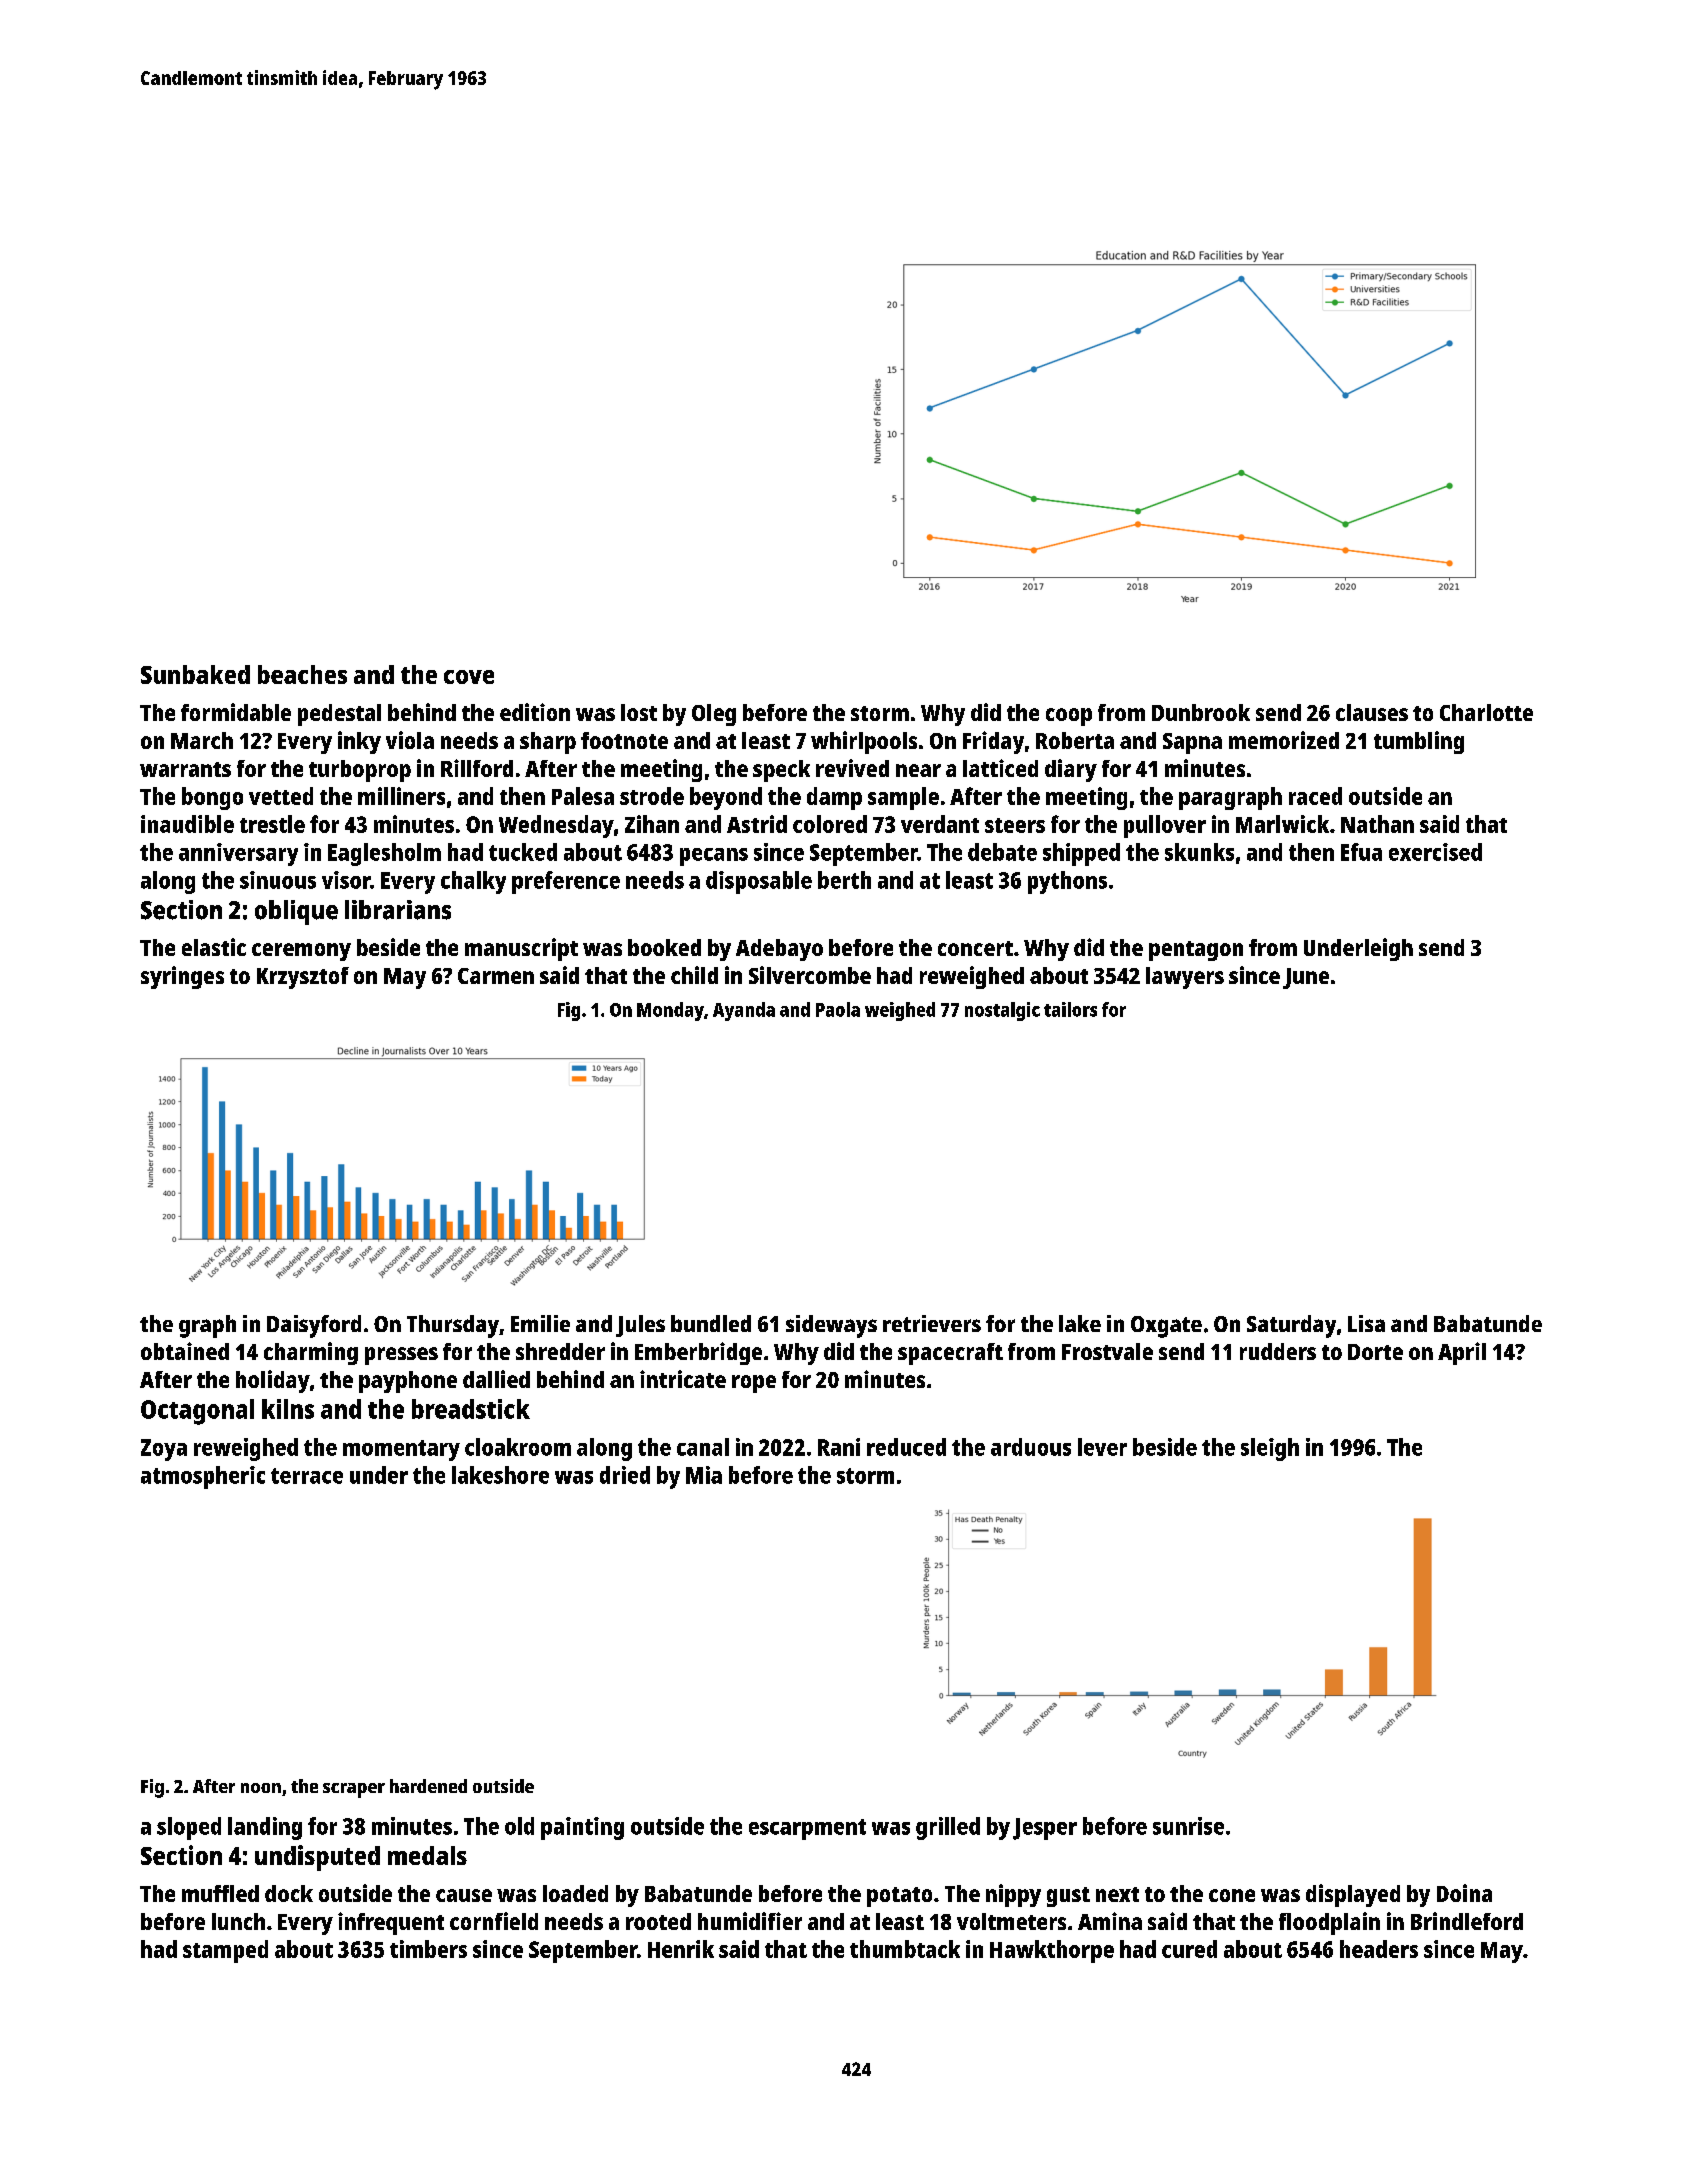 This document has height=2178, width=1683. I want to click on Krzysztof, so click(303, 978).
